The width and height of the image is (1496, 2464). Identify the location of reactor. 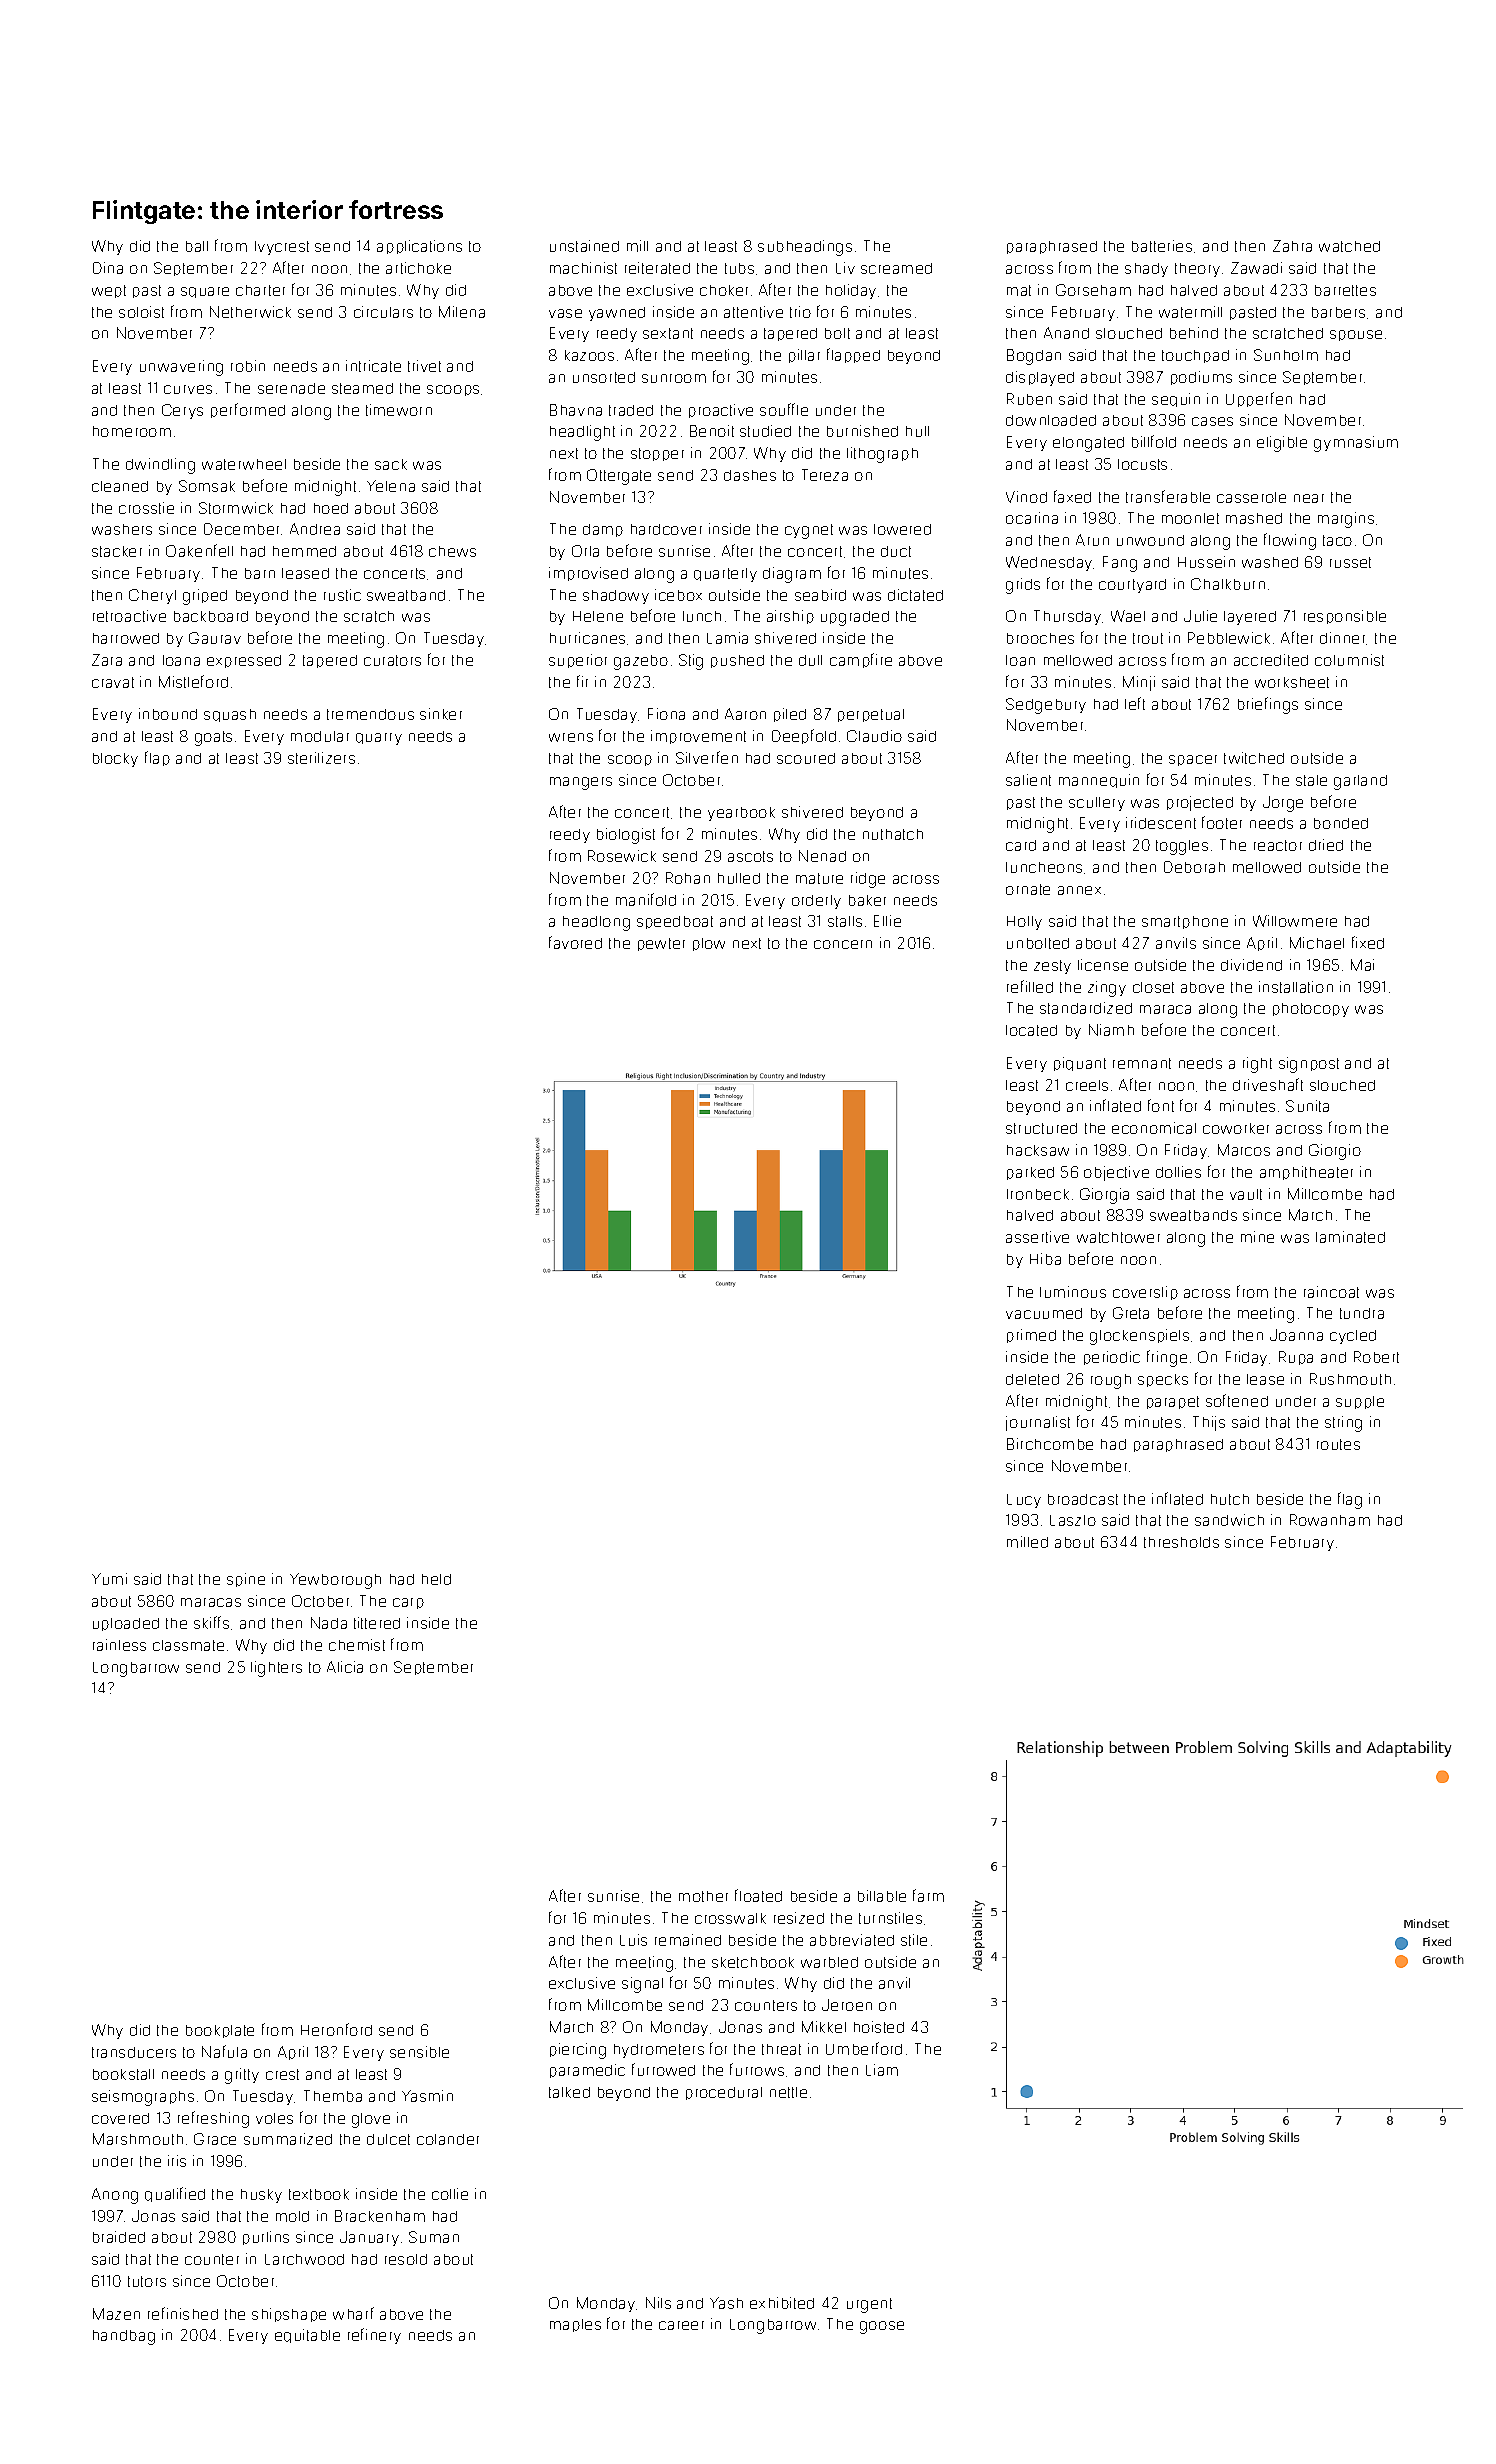
(1278, 845).
